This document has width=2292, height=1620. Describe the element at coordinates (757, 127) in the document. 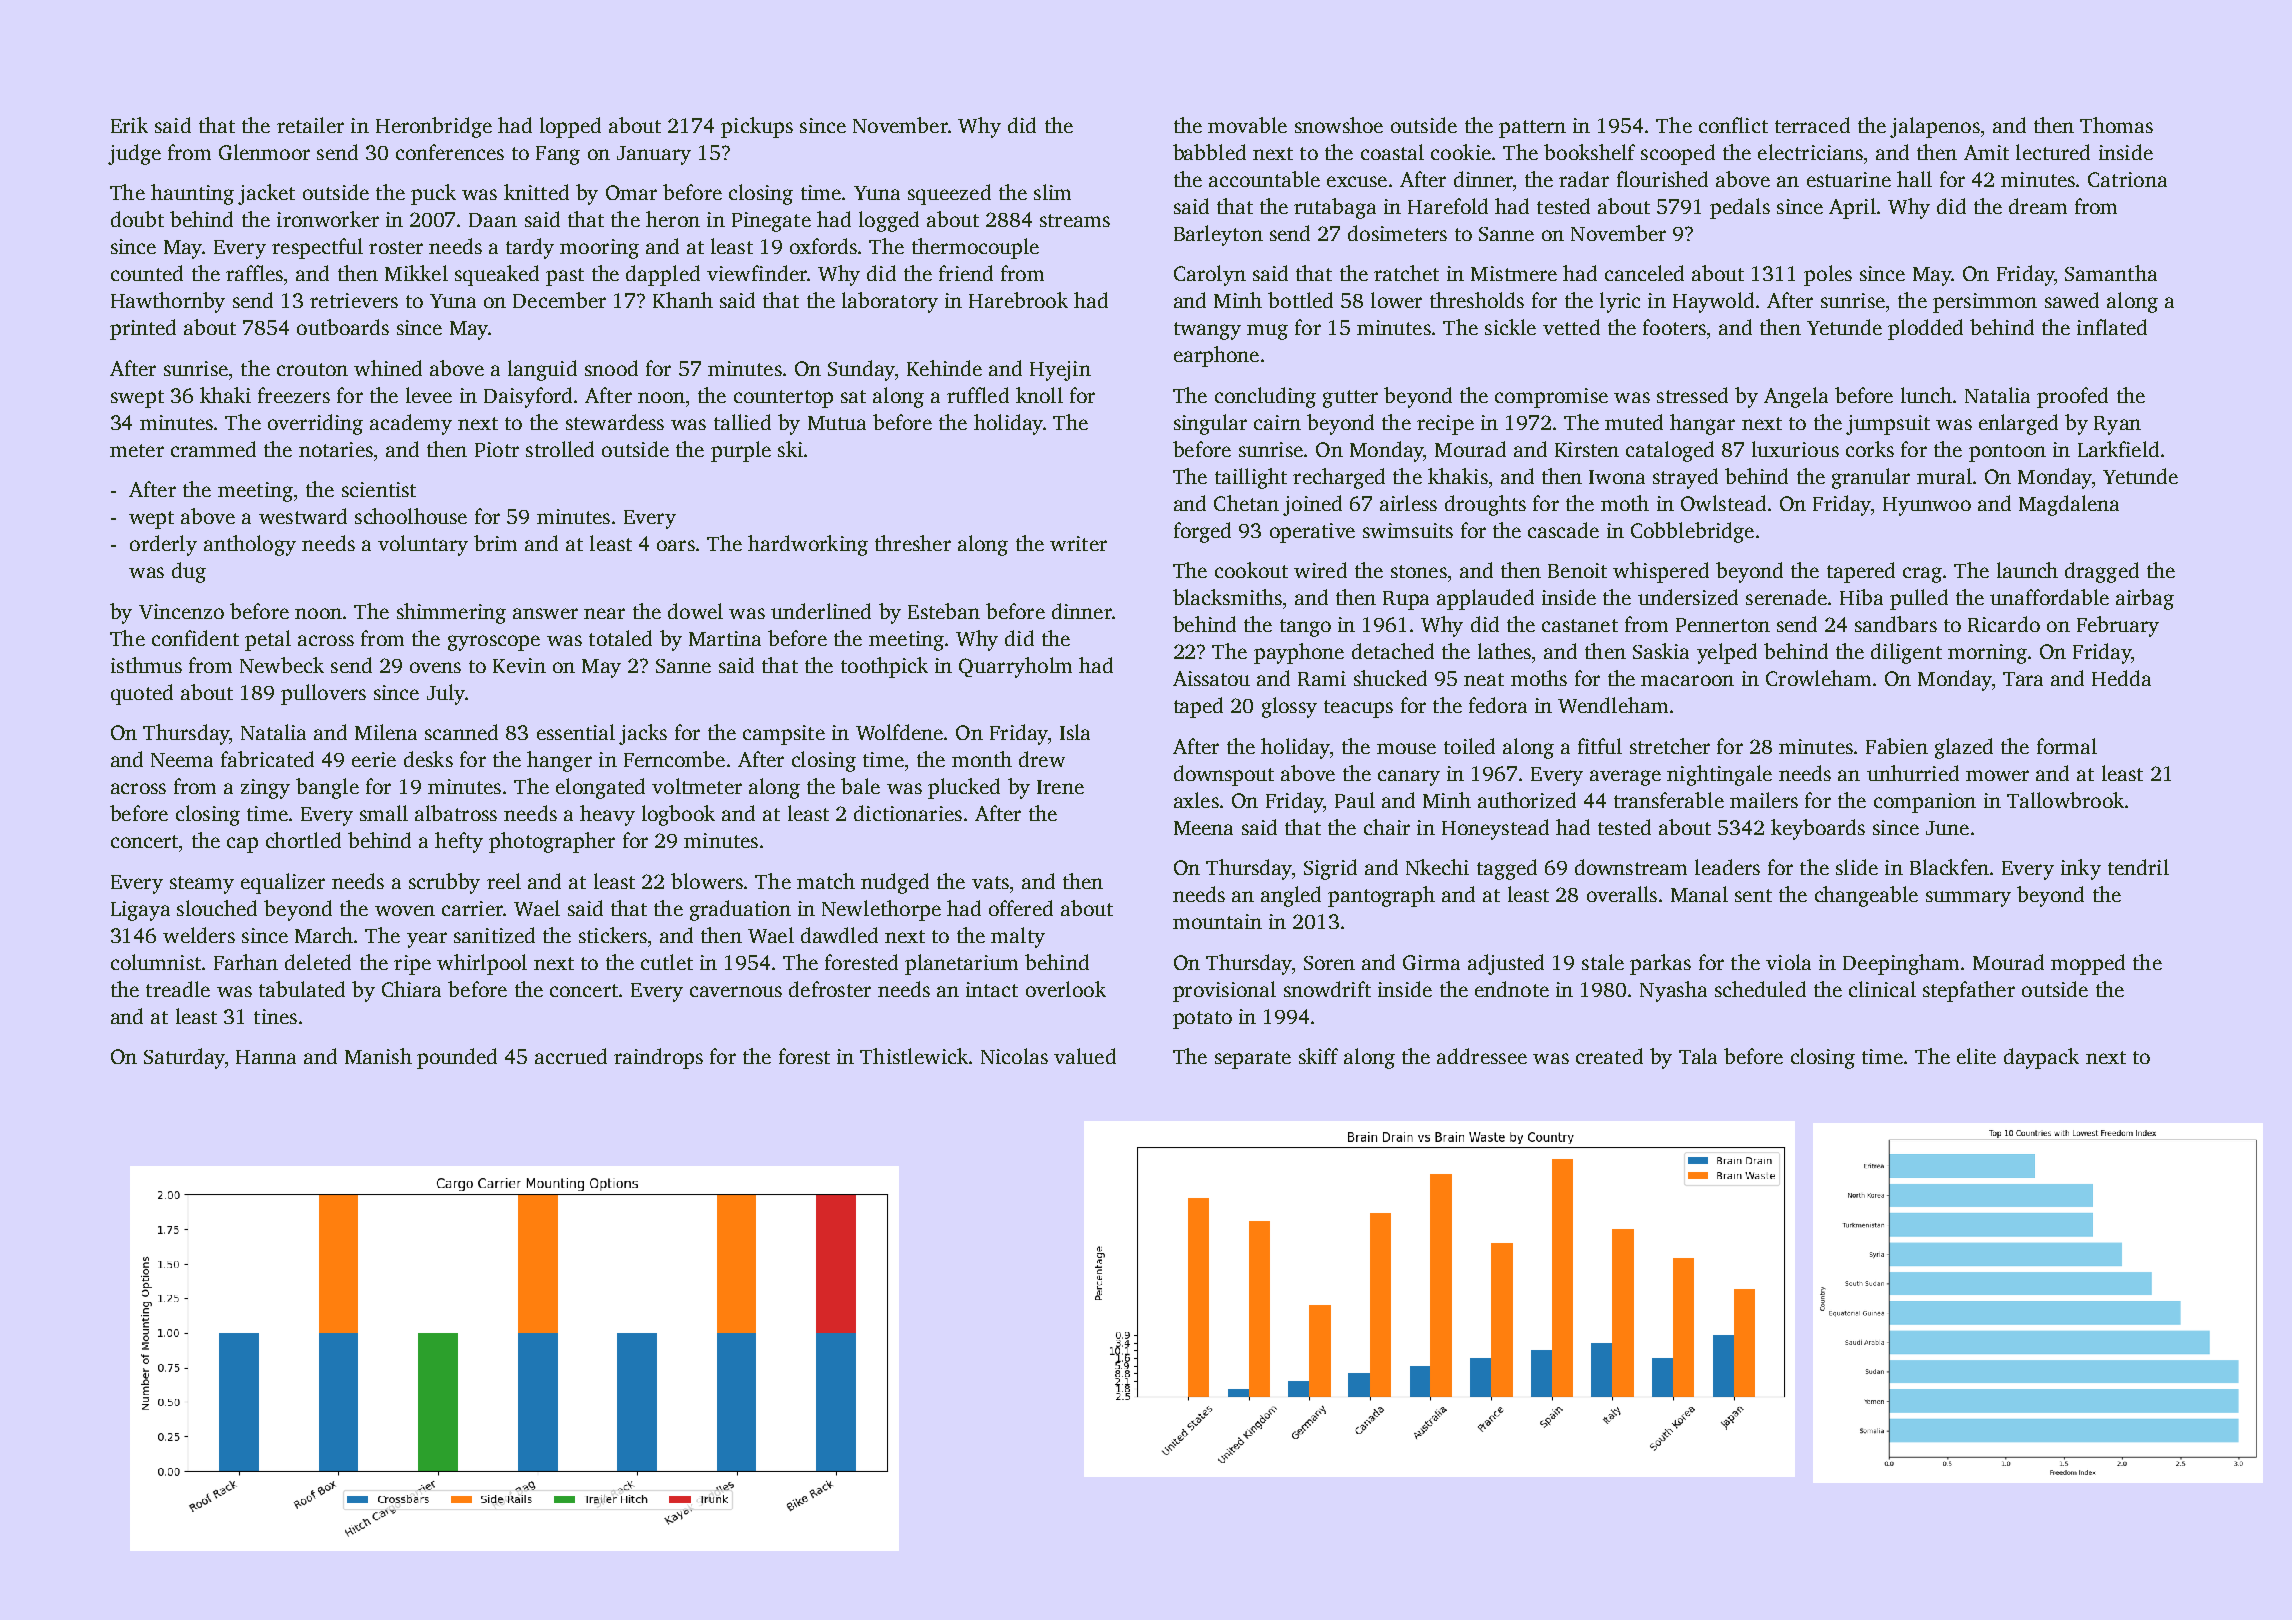

I see `pickups` at that location.
